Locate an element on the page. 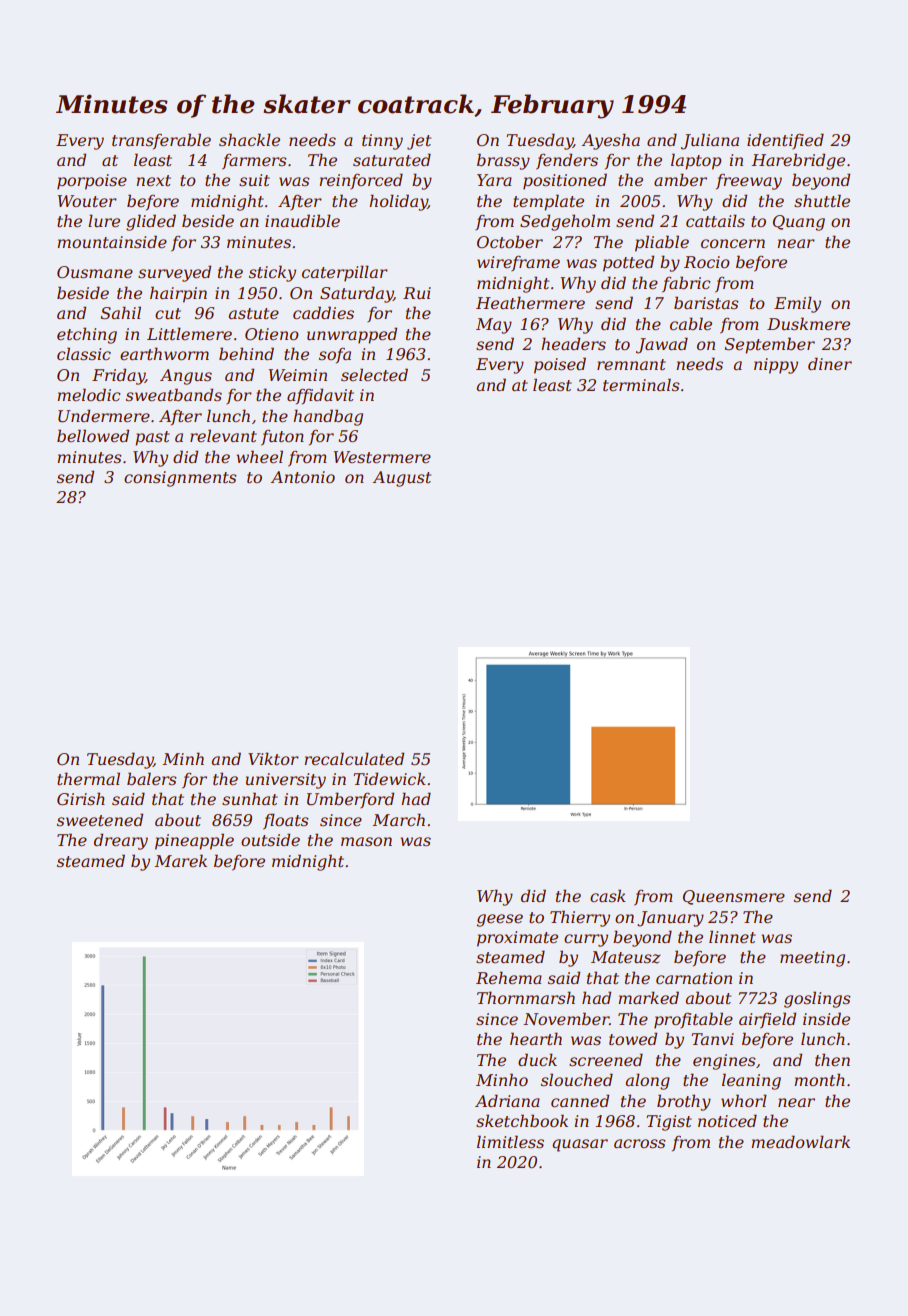 The width and height of the document is (908, 1316). inaudible is located at coordinates (302, 220).
